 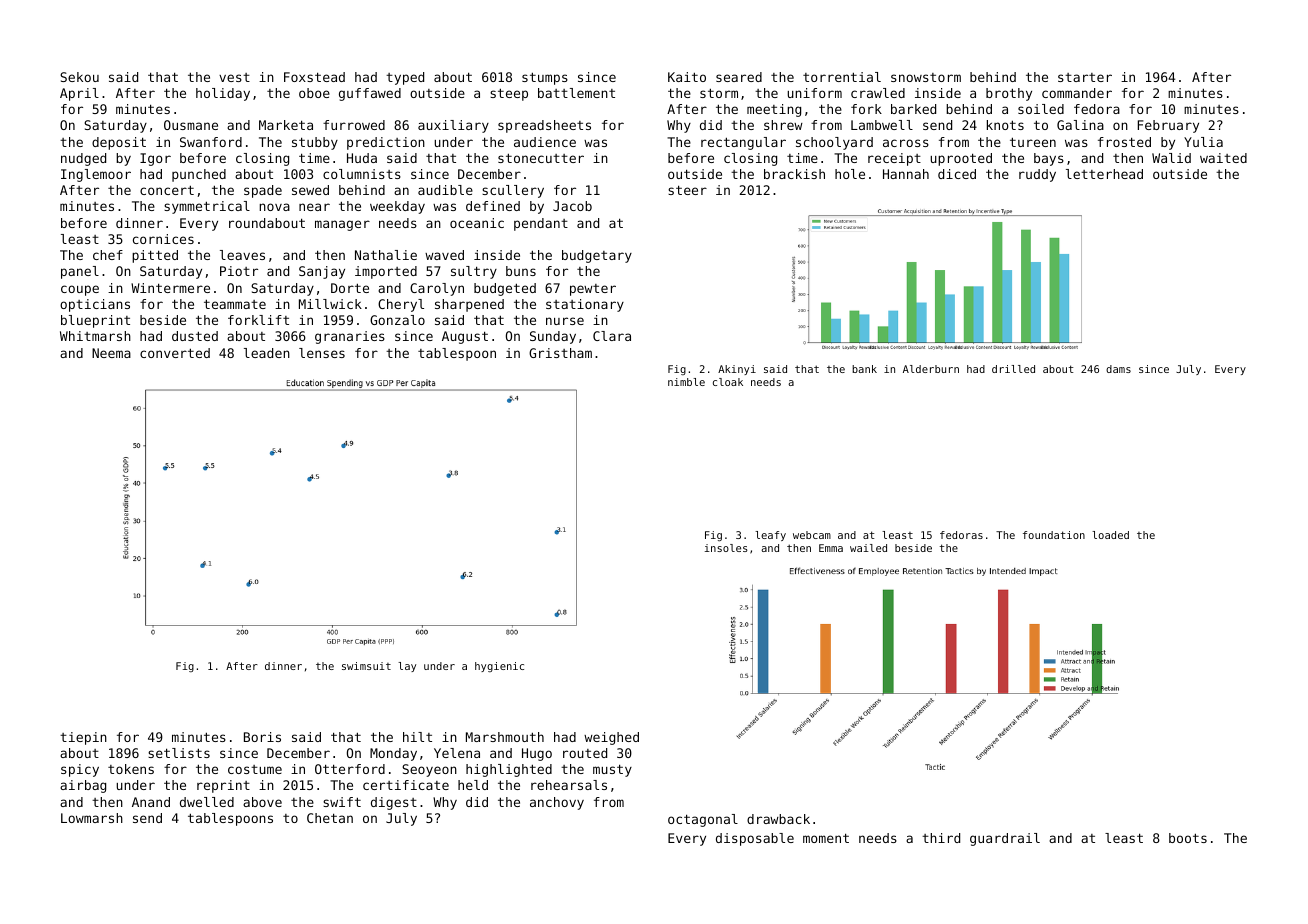 What do you see at coordinates (569, 785) in the image?
I see `rehearsals` at bounding box center [569, 785].
